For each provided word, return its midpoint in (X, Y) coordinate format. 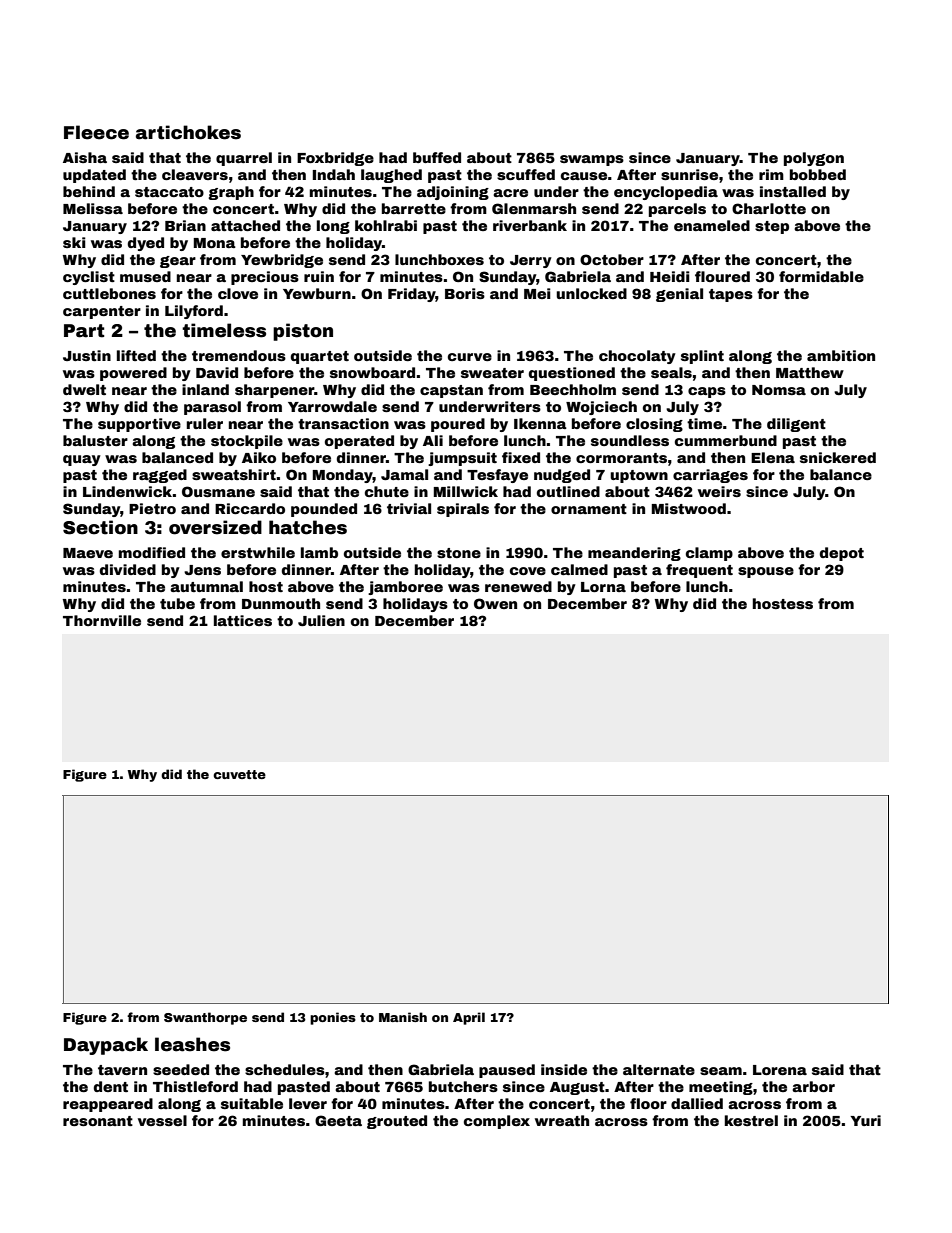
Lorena (780, 1070)
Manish (403, 1017)
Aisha (85, 157)
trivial (409, 508)
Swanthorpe (205, 1018)
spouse (766, 572)
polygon (814, 159)
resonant (98, 1121)
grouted (397, 1122)
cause (584, 176)
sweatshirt (234, 474)
